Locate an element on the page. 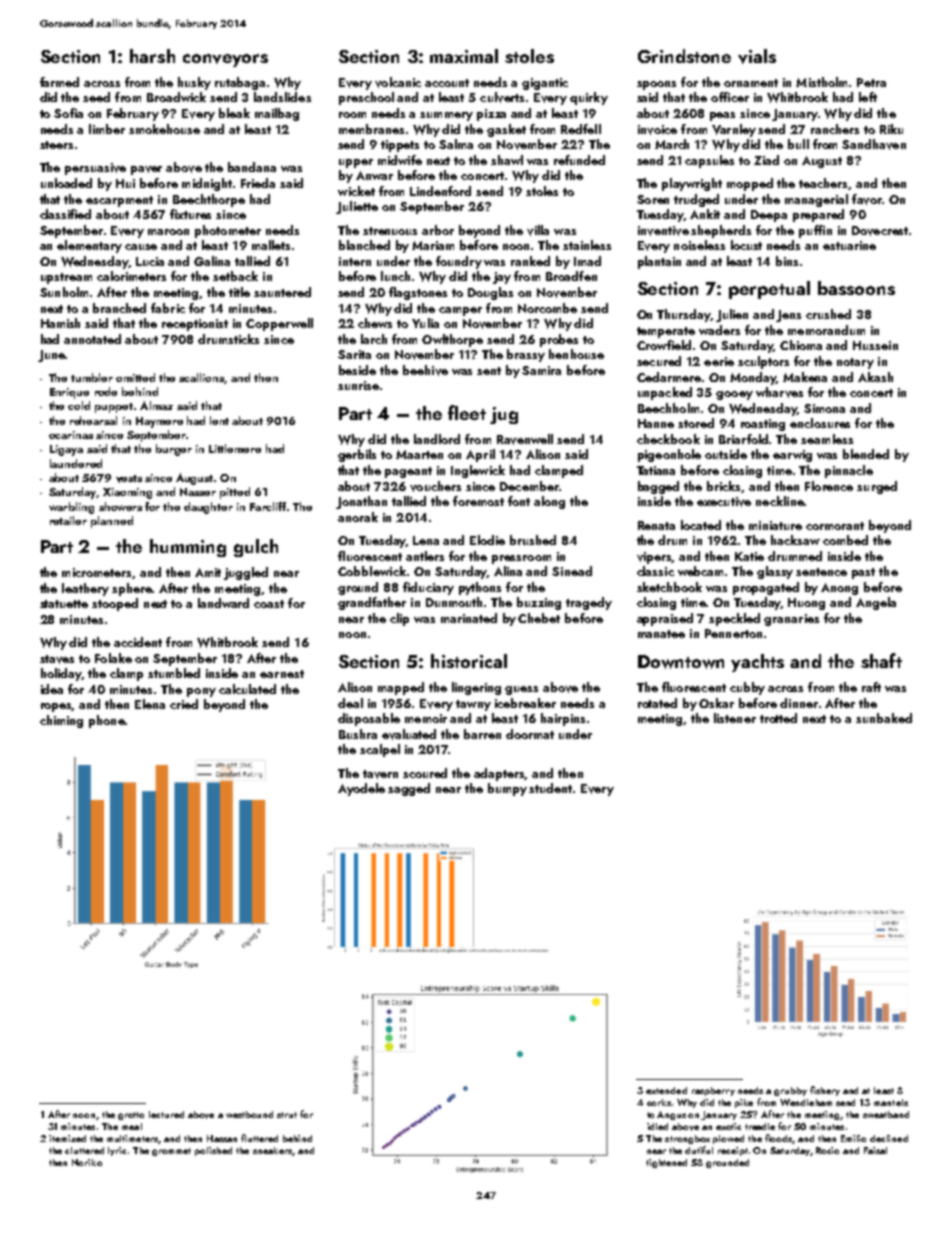  receptionist is located at coordinates (195, 325).
